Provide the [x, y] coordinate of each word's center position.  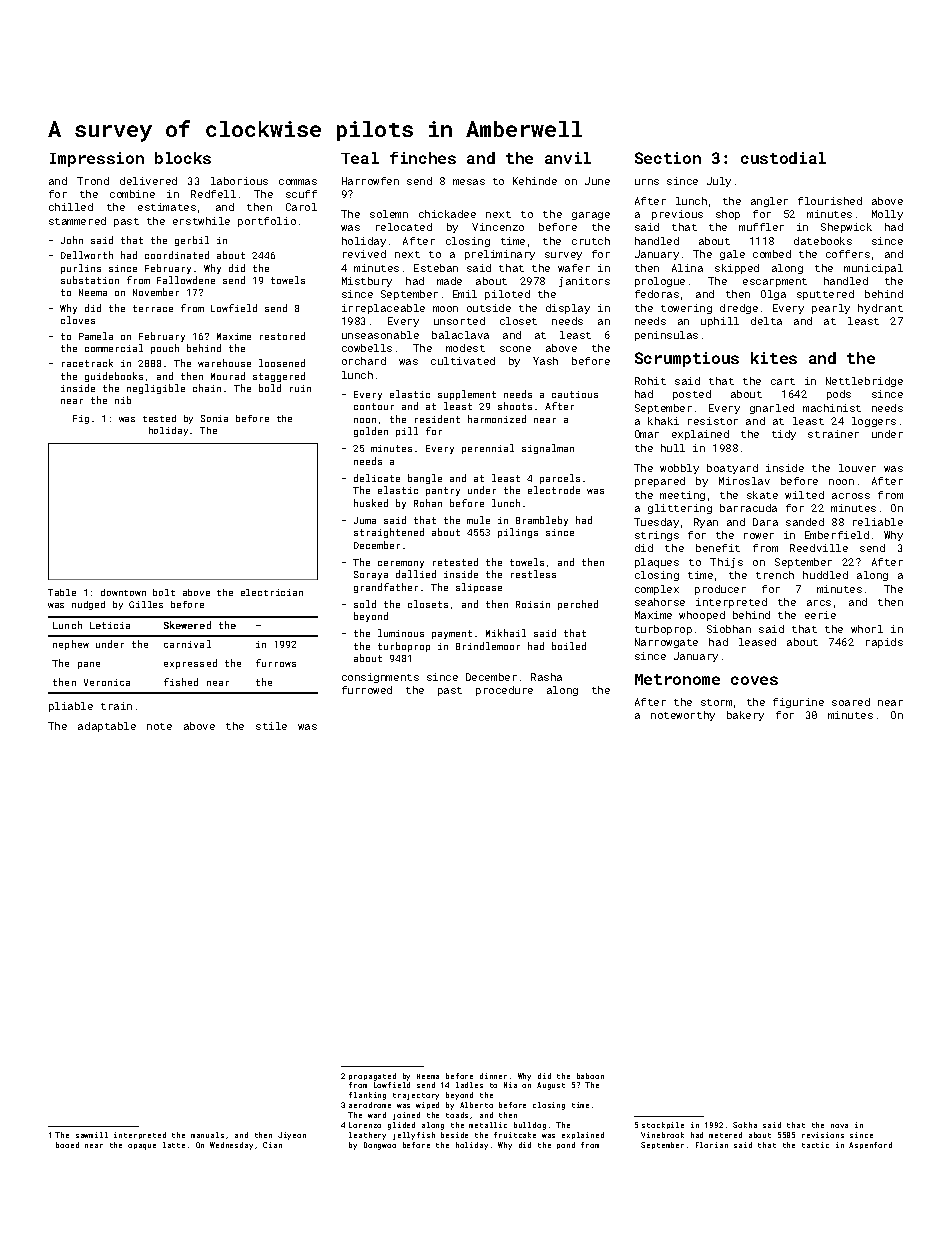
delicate [377, 478]
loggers [874, 422]
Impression [97, 159]
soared [851, 702]
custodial [783, 158]
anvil [568, 158]
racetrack [87, 363]
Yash [545, 361]
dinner [493, 1076]
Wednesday [231, 1146]
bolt [164, 592]
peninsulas [666, 336]
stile [271, 726]
